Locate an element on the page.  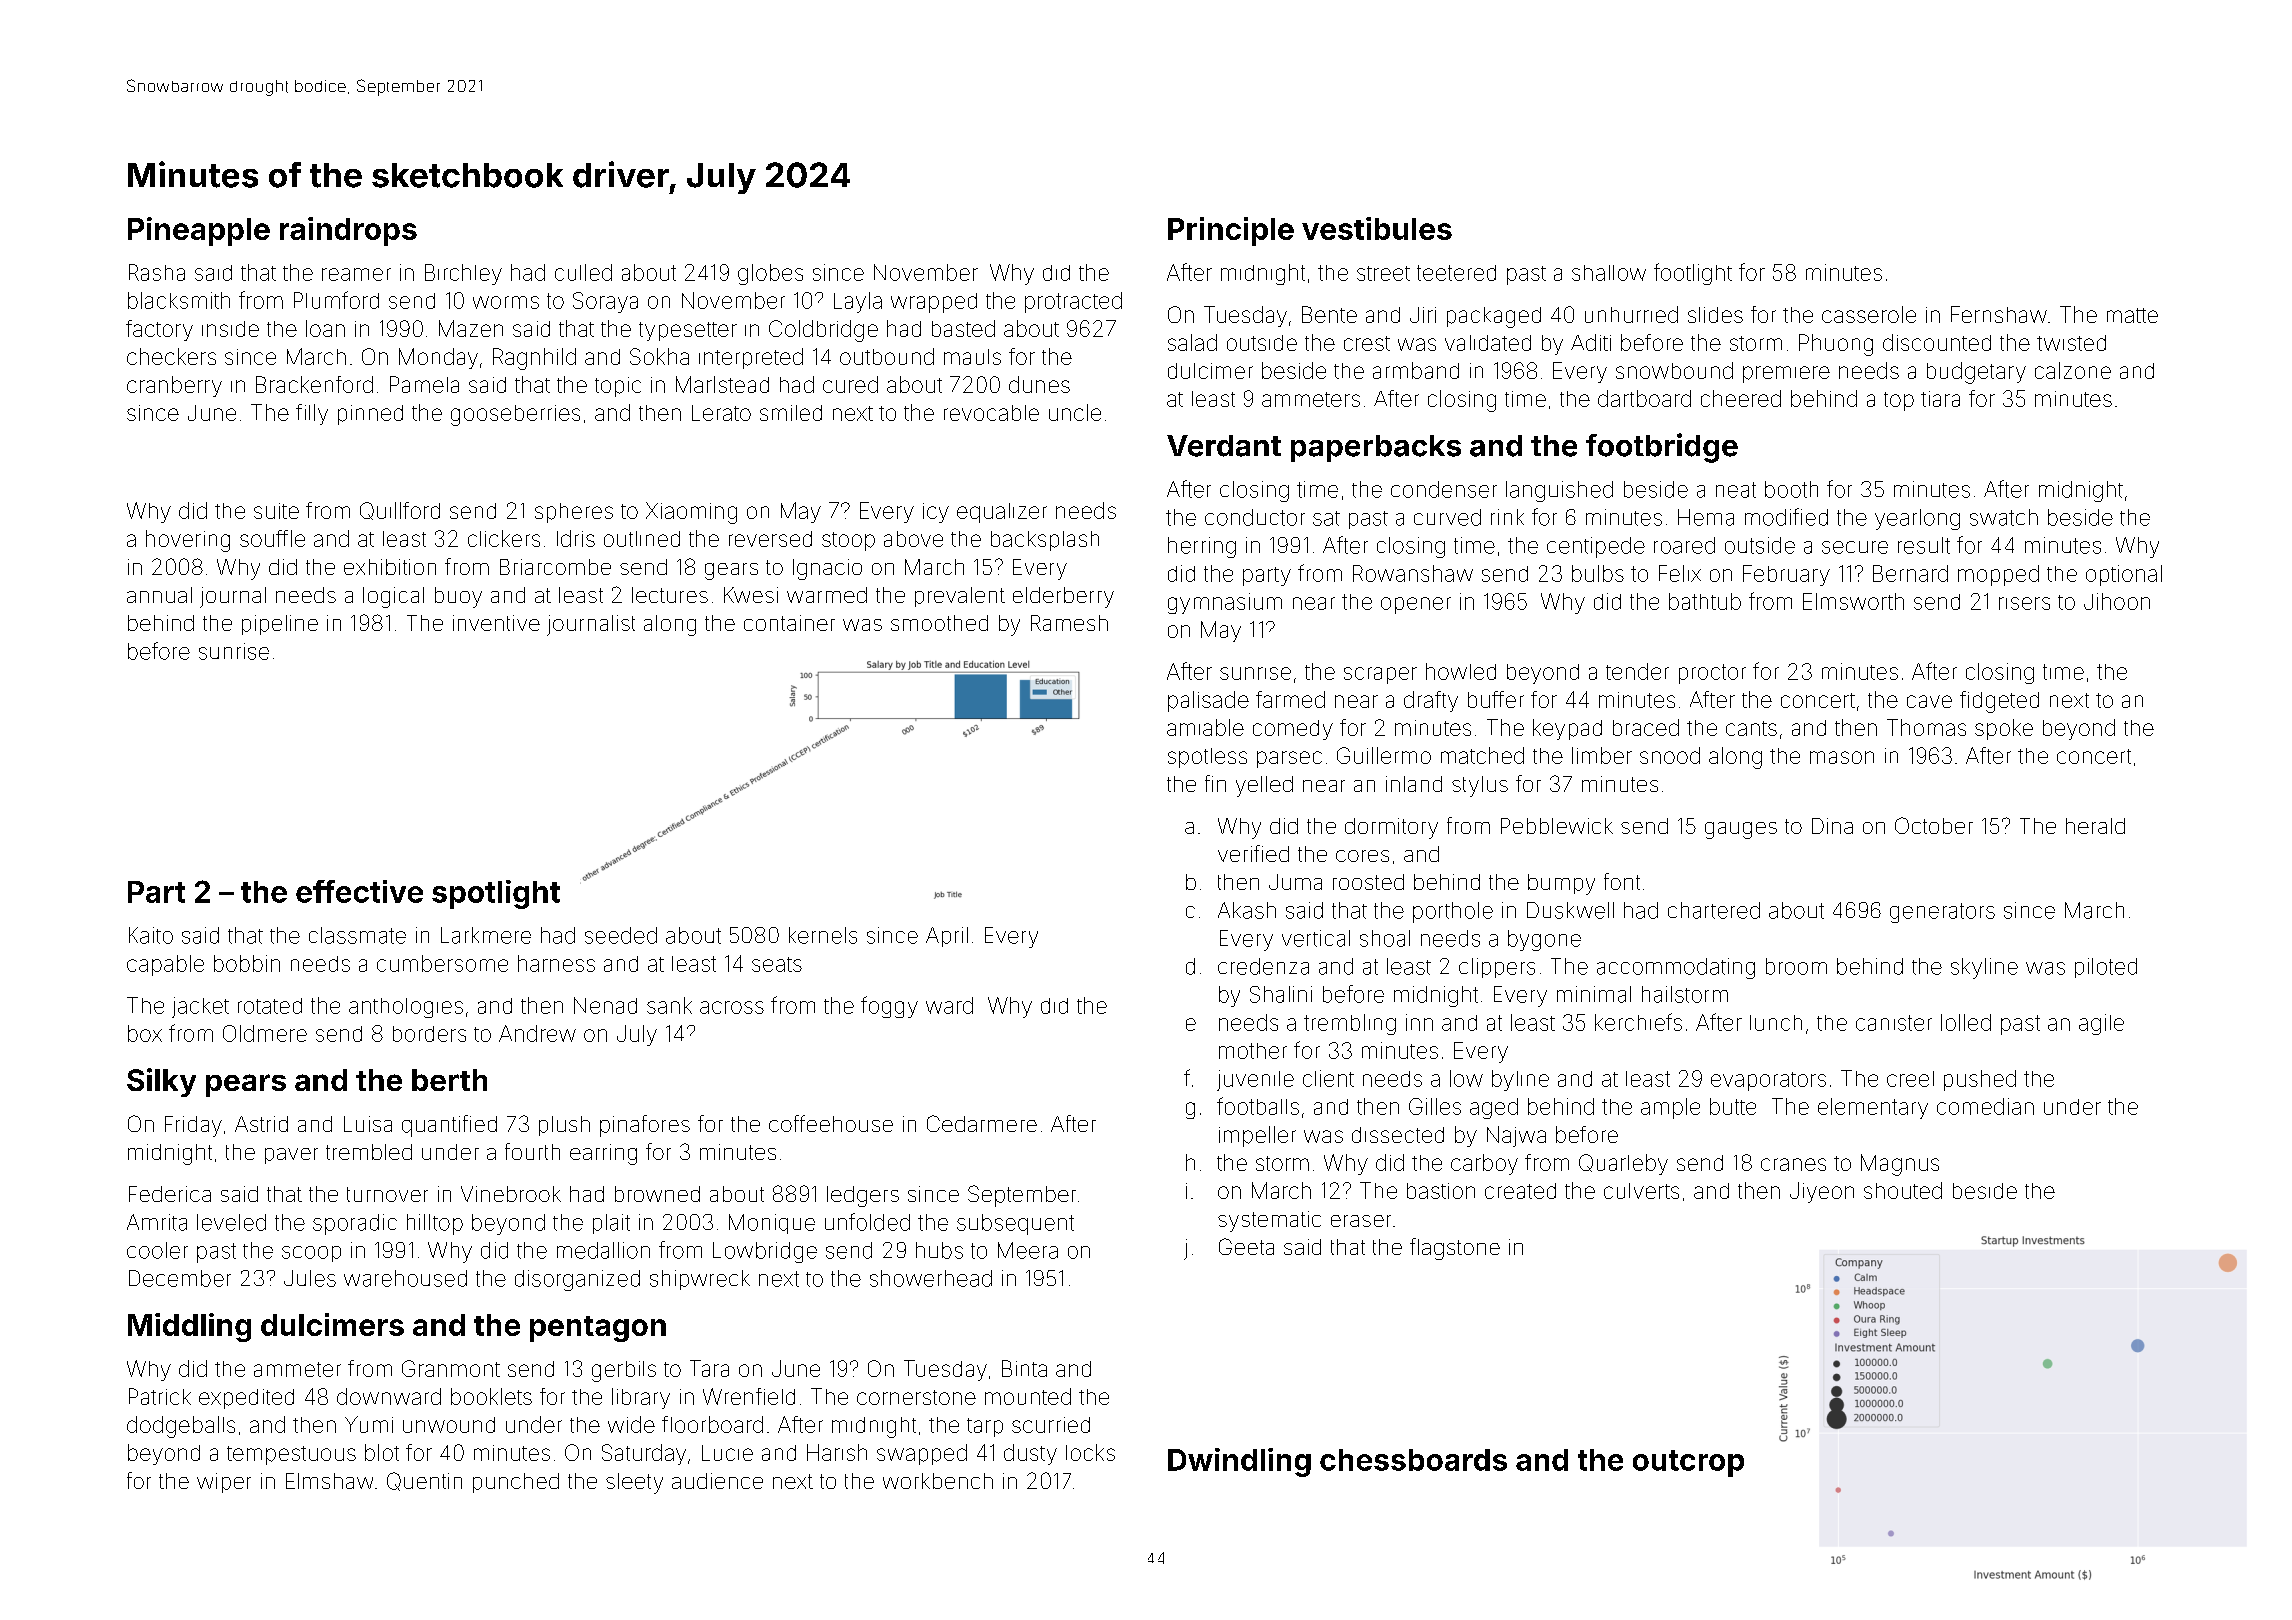
Ragnhild is located at coordinates (534, 359).
